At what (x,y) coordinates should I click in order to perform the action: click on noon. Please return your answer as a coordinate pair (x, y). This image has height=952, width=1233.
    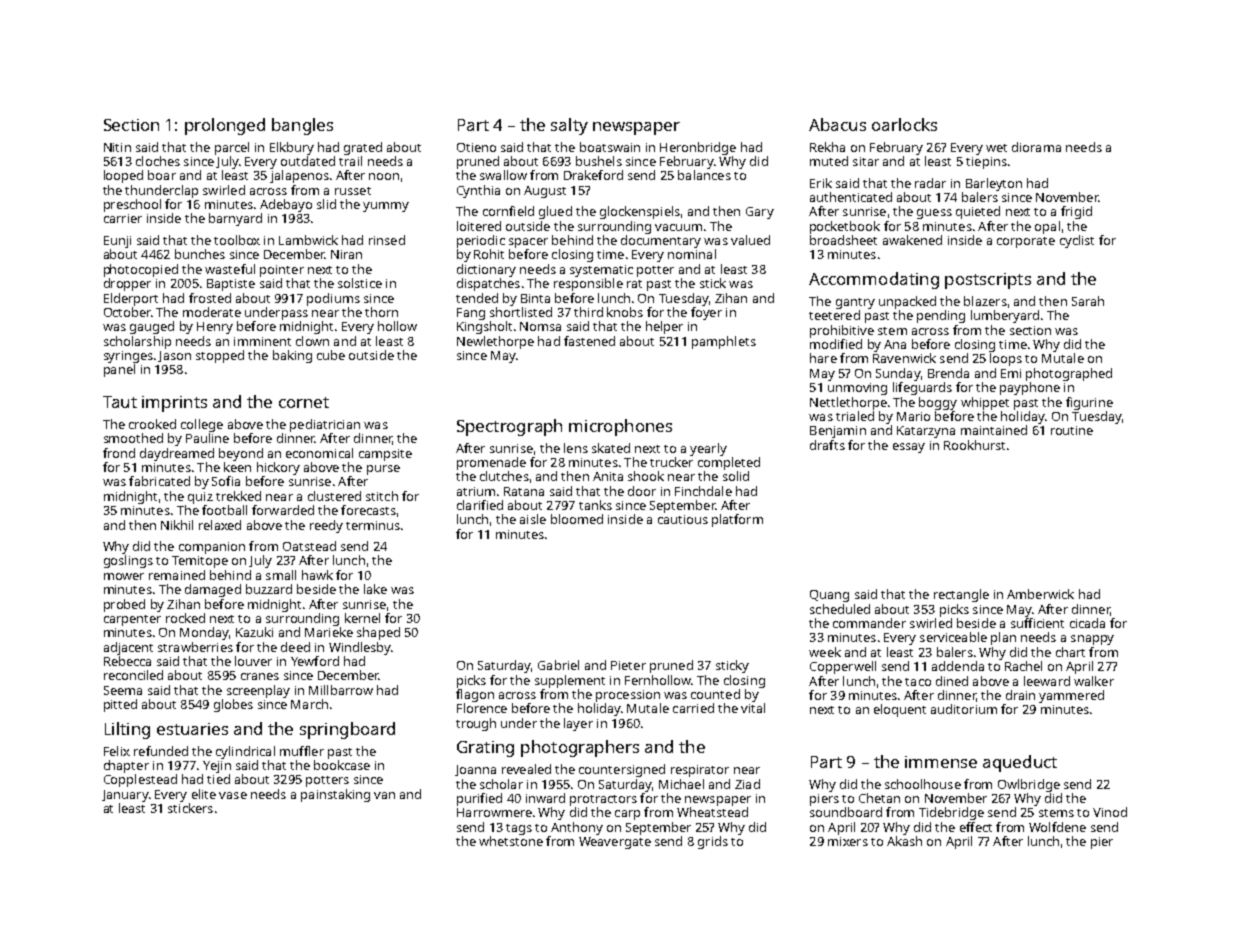
    Looking at the image, I should click on (384, 176).
